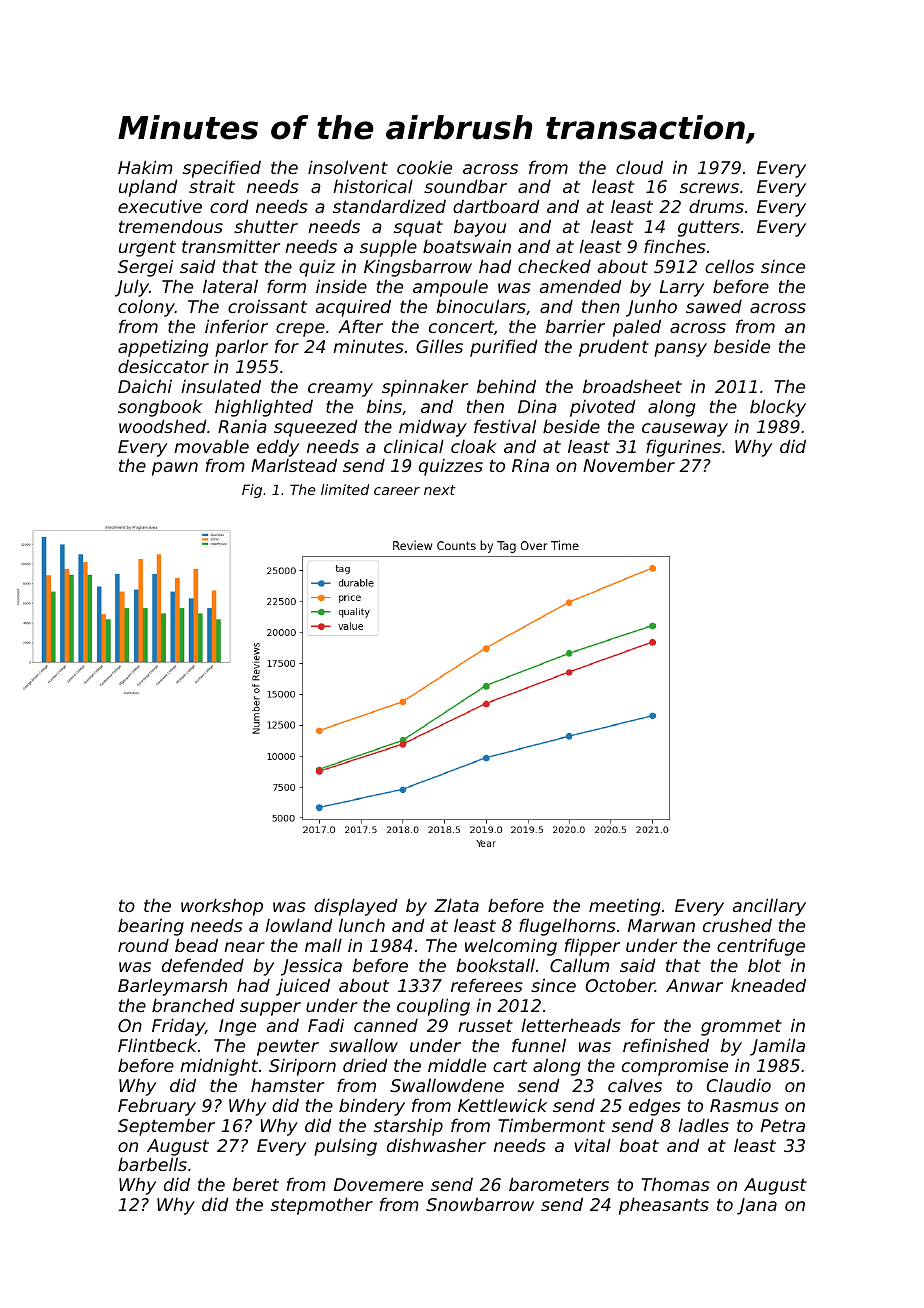  I want to click on causeway, so click(685, 430).
